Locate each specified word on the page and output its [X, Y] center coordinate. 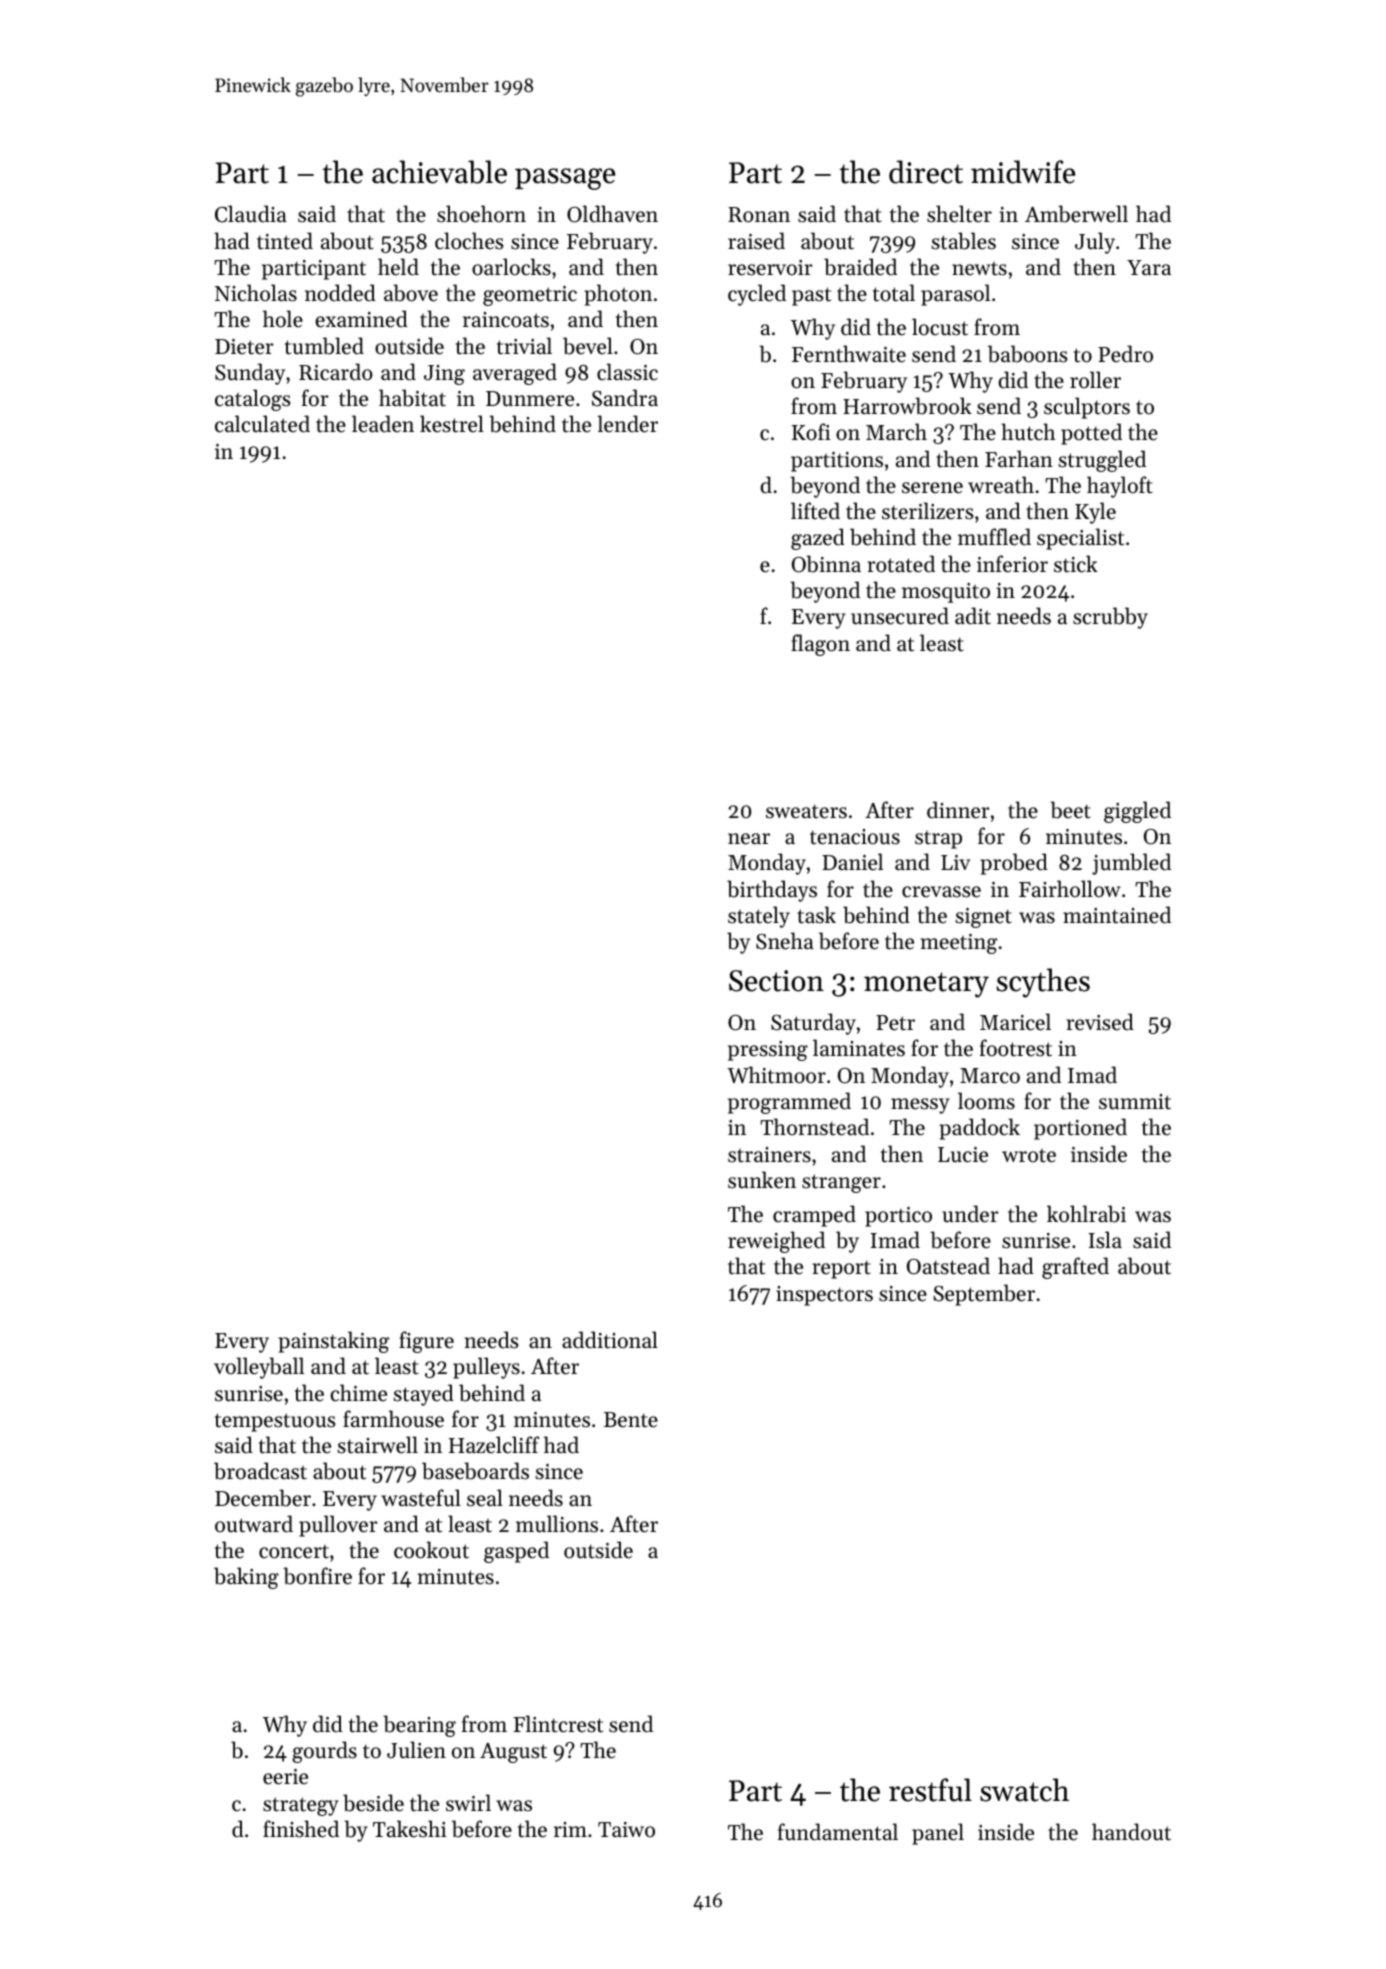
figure [426, 1342]
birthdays [772, 891]
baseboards [475, 1471]
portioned [1080, 1129]
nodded [340, 293]
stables [964, 241]
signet [984, 918]
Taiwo [626, 1830]
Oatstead [948, 1266]
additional [610, 1340]
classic [627, 372]
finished [301, 1829]
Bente [631, 1420]
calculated [262, 424]
